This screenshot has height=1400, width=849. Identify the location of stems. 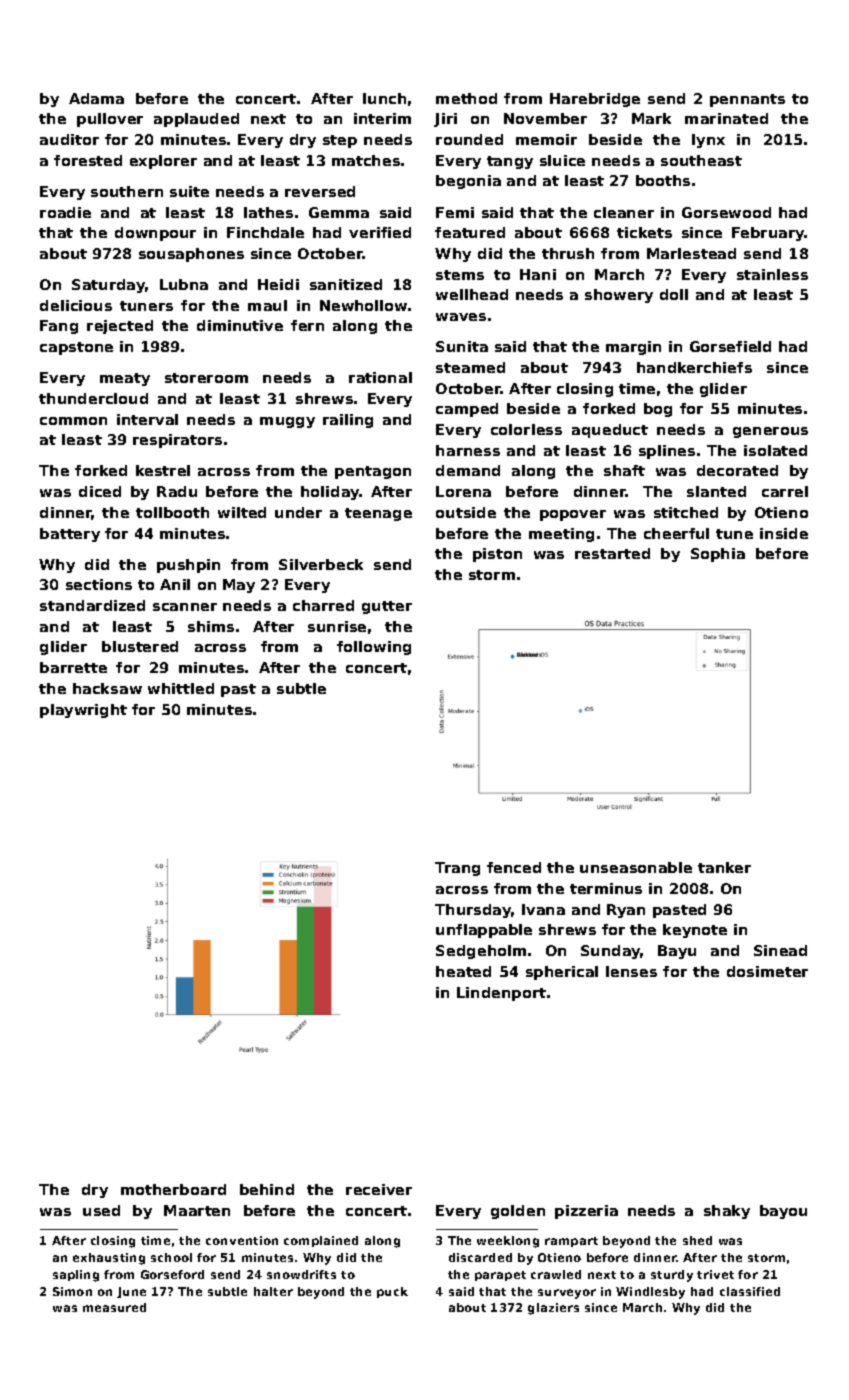
(460, 275).
